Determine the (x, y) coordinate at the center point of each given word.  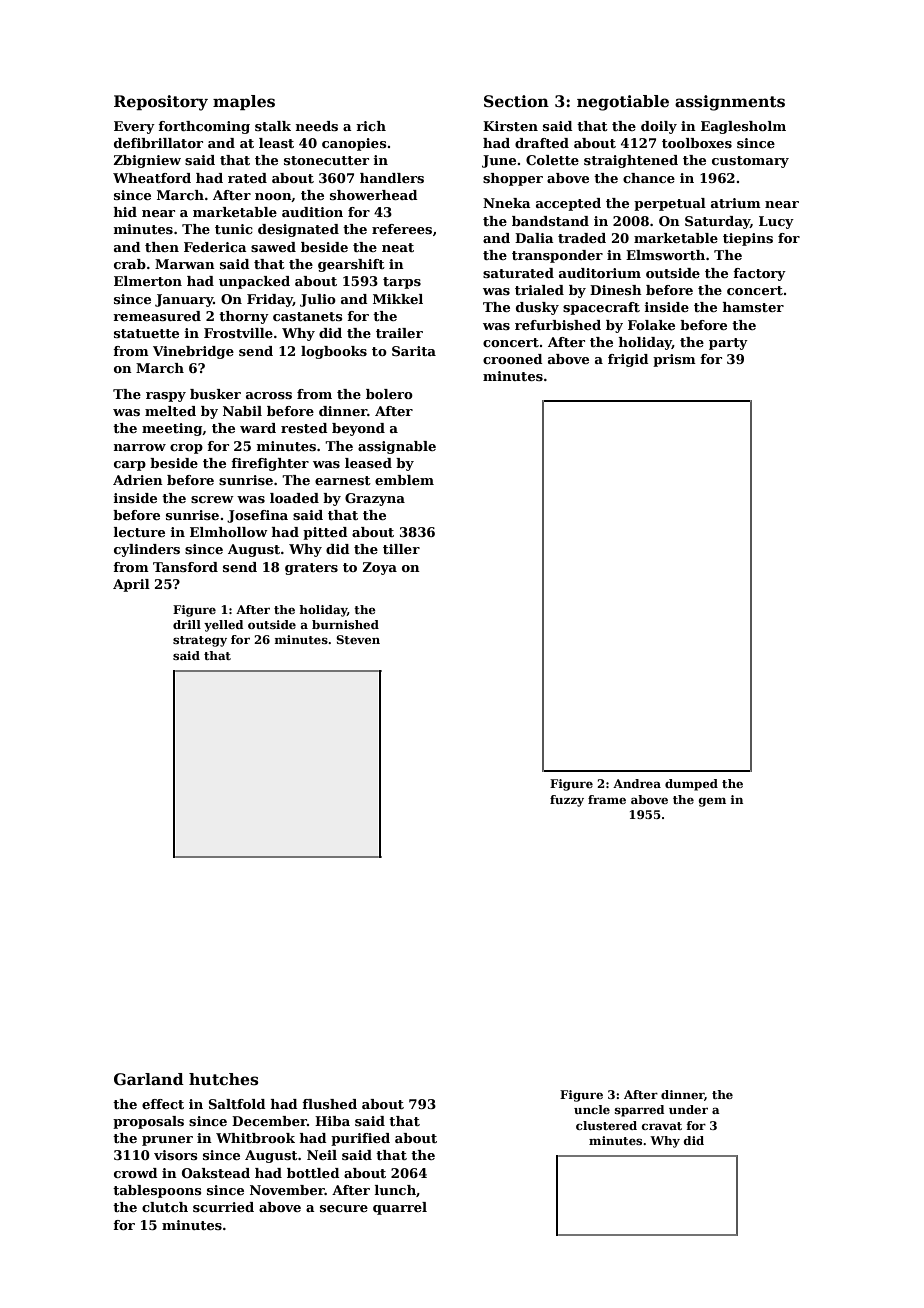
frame (607, 799)
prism (674, 360)
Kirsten (510, 126)
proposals (148, 1122)
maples (244, 102)
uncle (592, 1109)
